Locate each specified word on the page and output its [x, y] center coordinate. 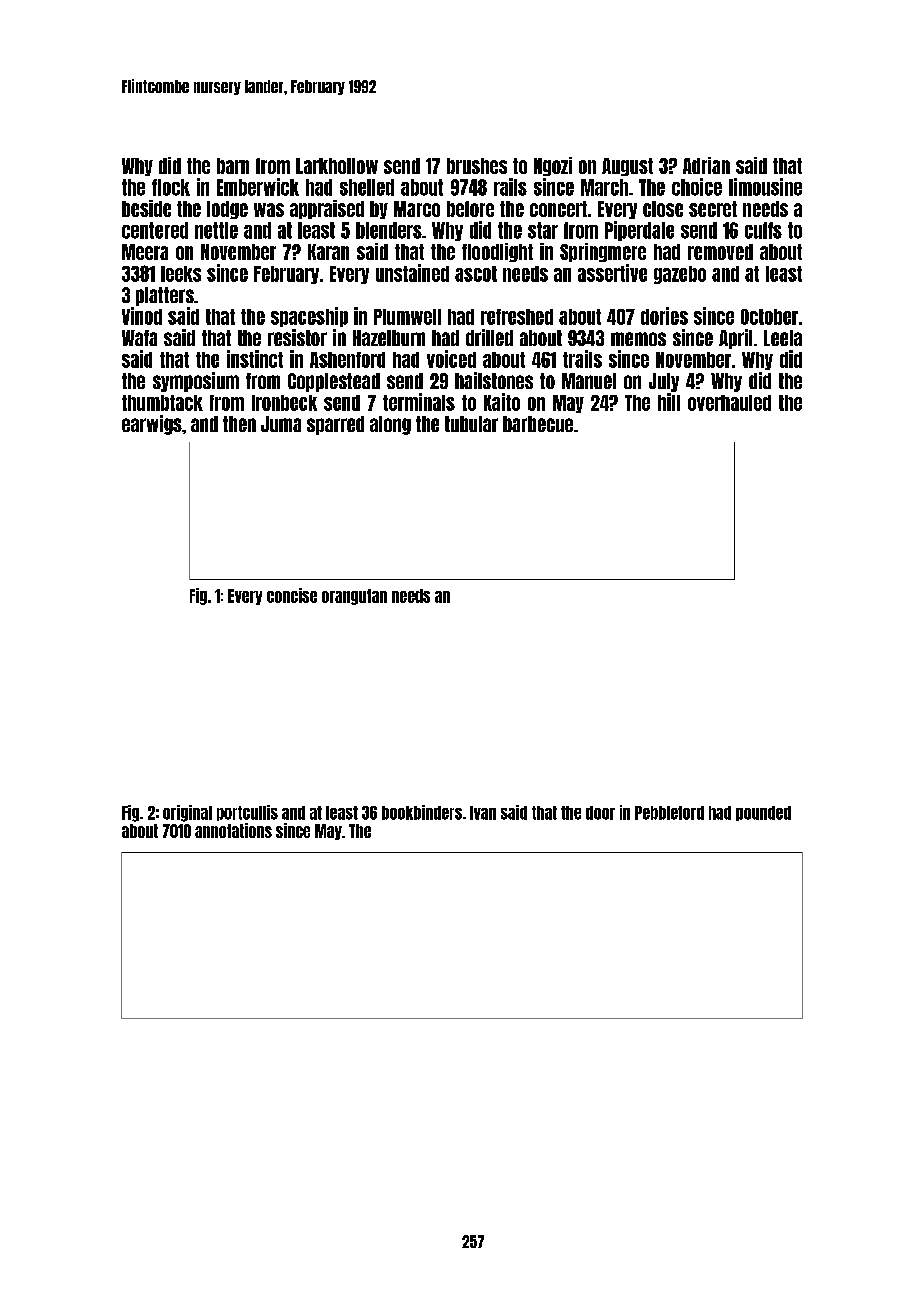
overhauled [729, 403]
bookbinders [422, 812]
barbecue [538, 424]
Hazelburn [389, 338]
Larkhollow [337, 166]
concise [292, 595]
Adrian [706, 165]
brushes [477, 166]
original [187, 813]
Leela [783, 338]
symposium [196, 382]
